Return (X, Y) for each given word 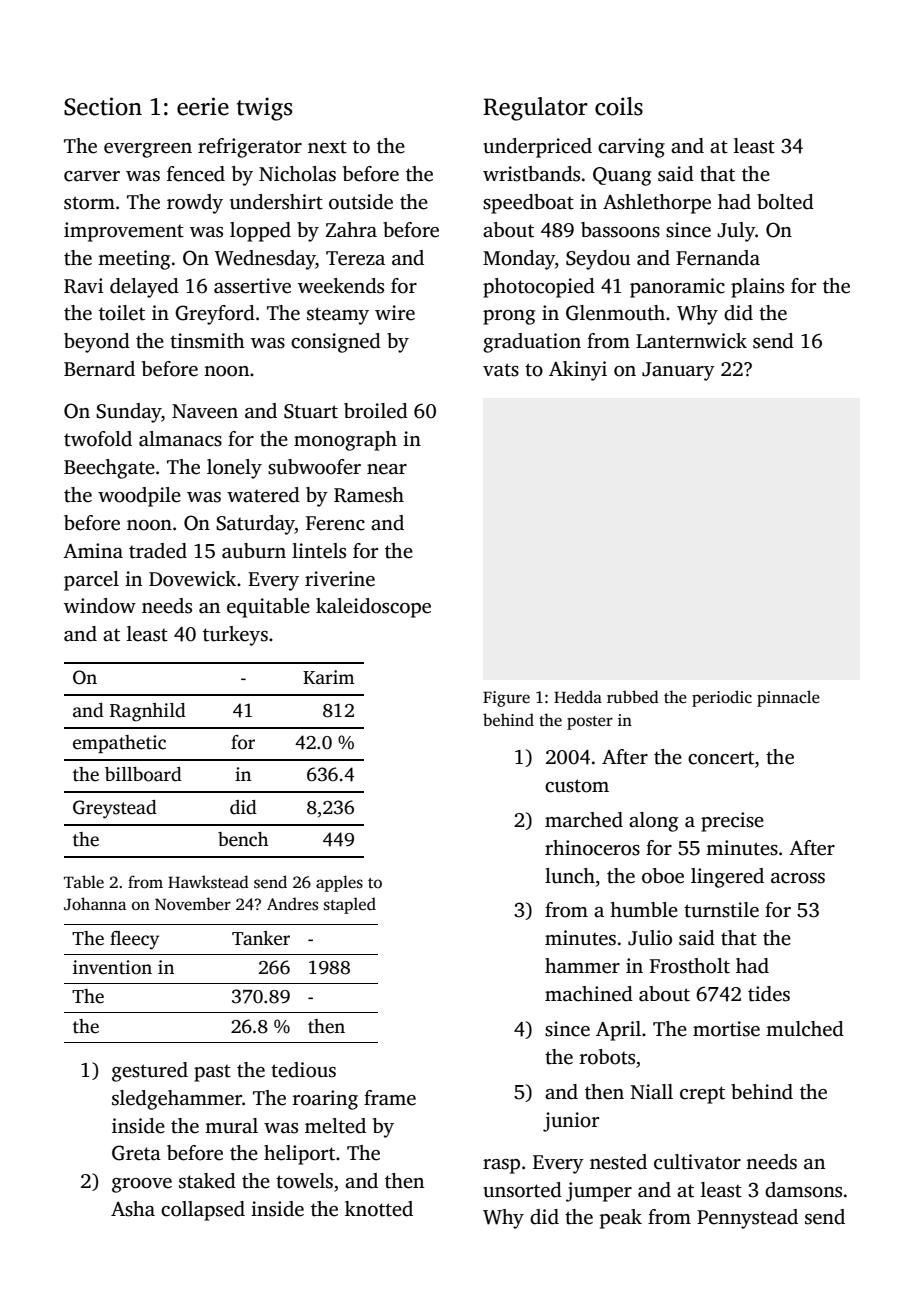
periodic (722, 698)
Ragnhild (148, 712)
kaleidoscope (373, 608)
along (653, 822)
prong (509, 317)
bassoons (620, 230)
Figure (506, 699)
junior (571, 1122)
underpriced (537, 148)
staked (207, 1181)
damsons (803, 1190)
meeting (134, 260)
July (736, 232)
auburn (254, 551)
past (212, 1073)
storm (89, 203)
